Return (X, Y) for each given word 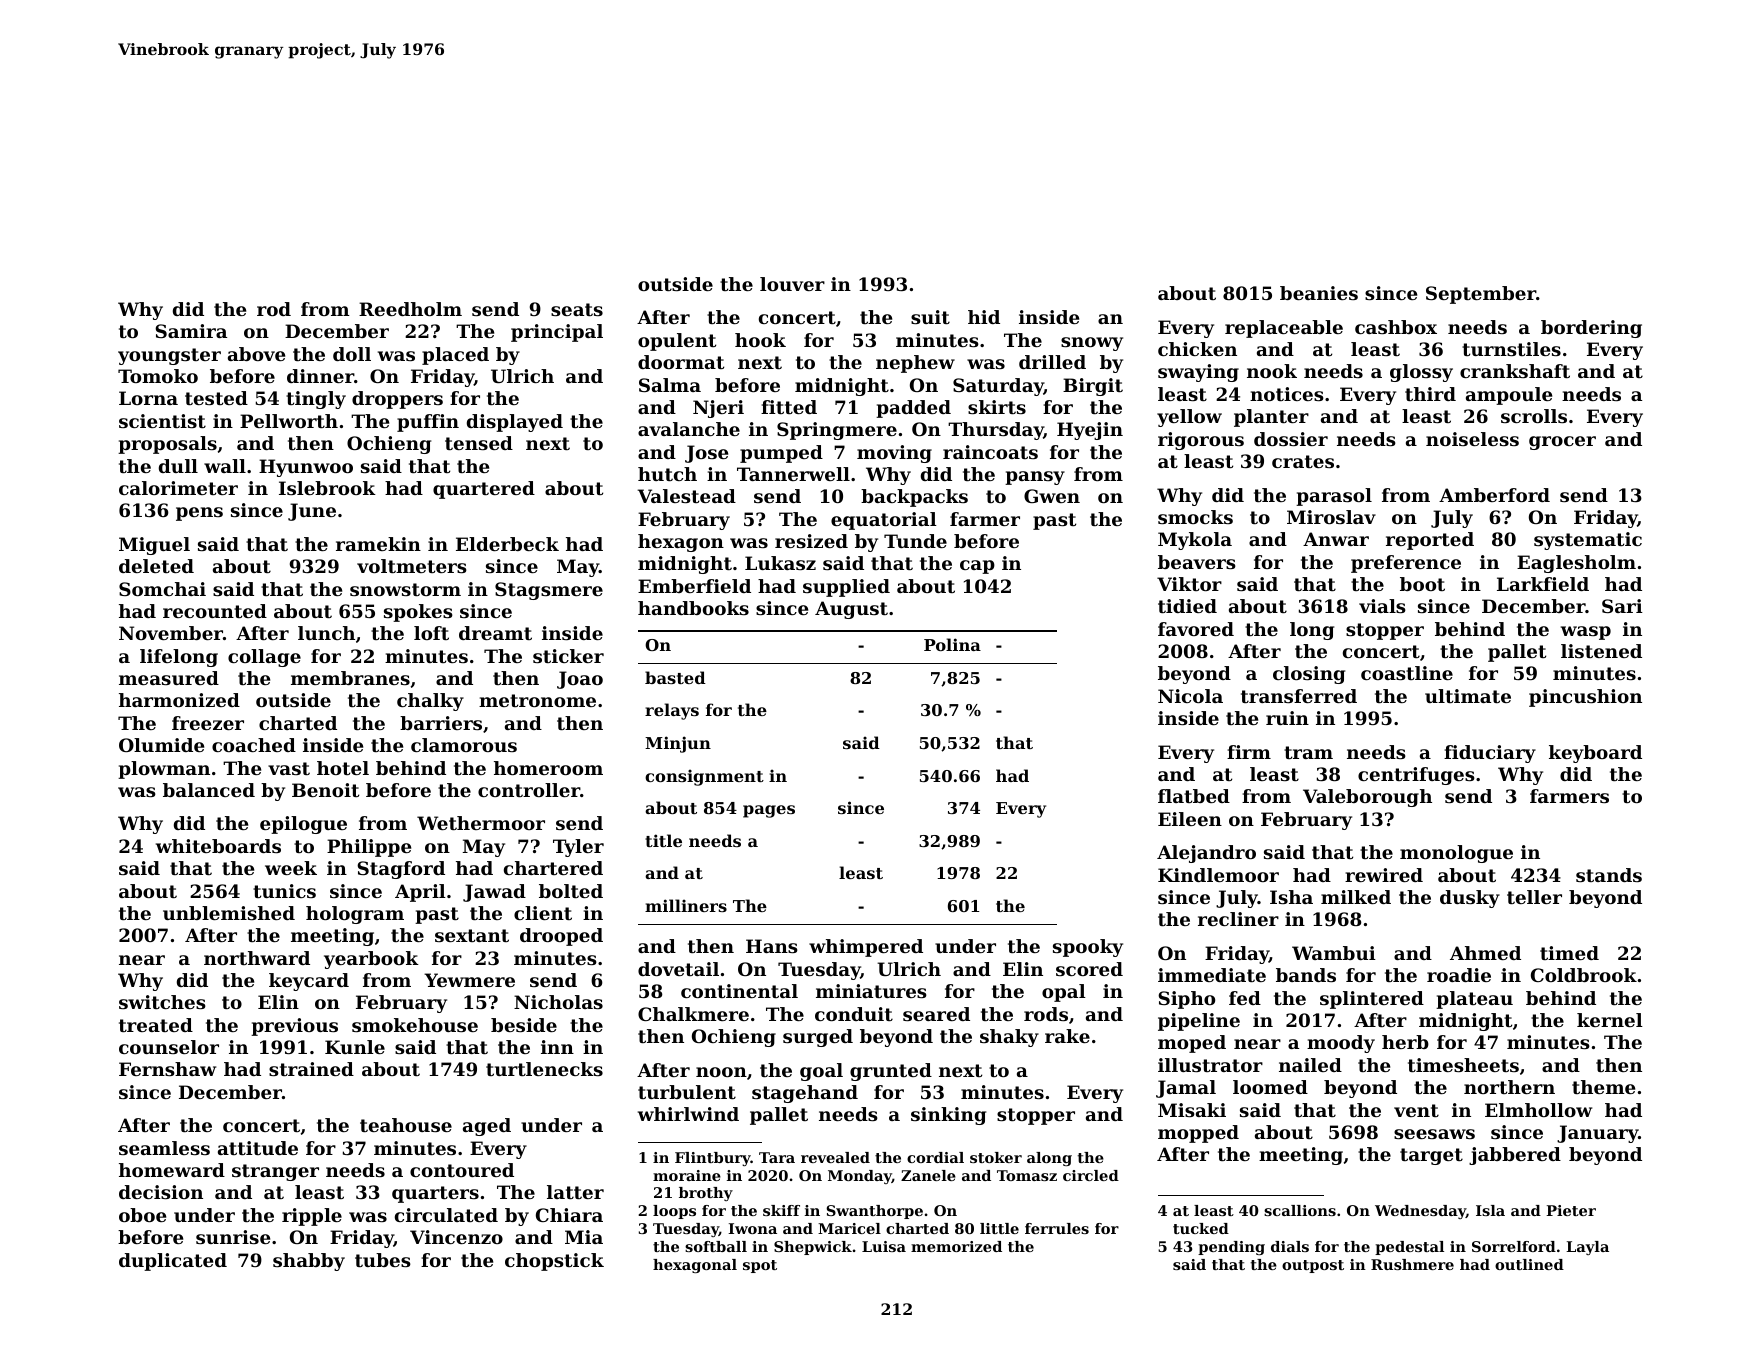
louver (792, 284)
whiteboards (218, 846)
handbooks (693, 608)
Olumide (161, 745)
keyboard (1595, 754)
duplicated (173, 1262)
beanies (1319, 293)
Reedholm (410, 309)
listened (1601, 651)
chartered (553, 868)
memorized (956, 1246)
